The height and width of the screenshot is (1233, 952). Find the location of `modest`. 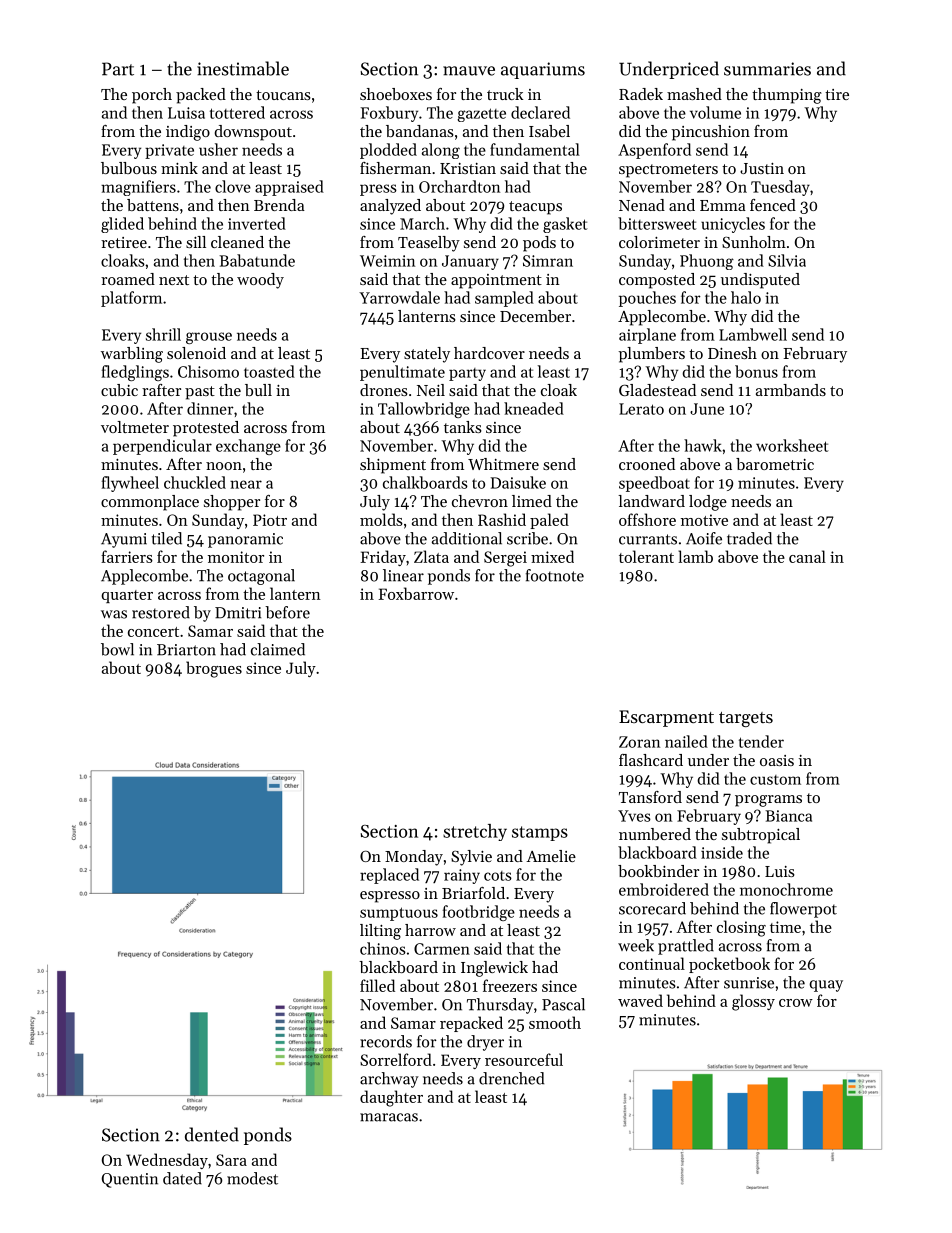

modest is located at coordinates (252, 1178).
